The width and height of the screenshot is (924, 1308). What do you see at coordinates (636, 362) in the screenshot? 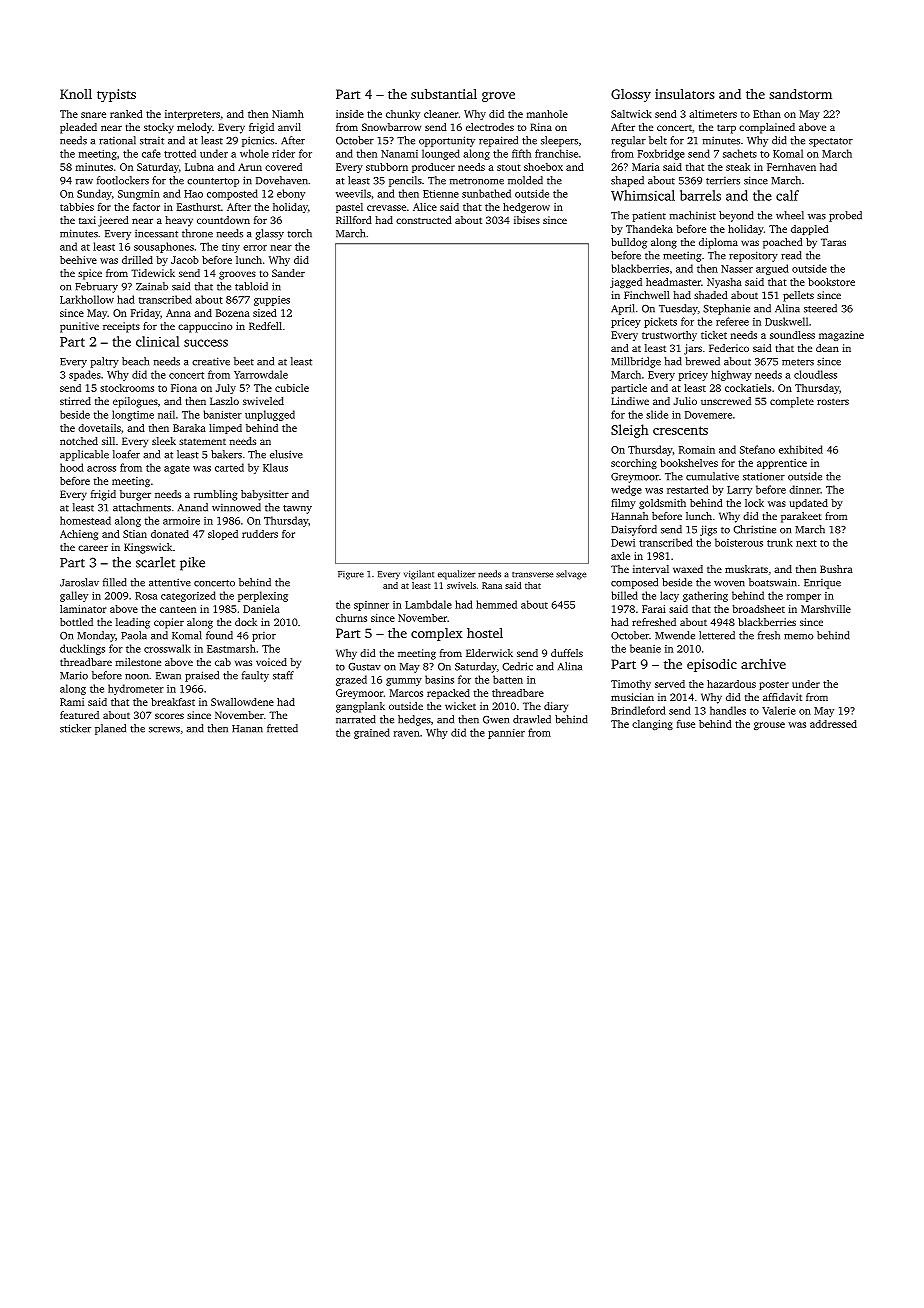
I see `Millbridge` at bounding box center [636, 362].
